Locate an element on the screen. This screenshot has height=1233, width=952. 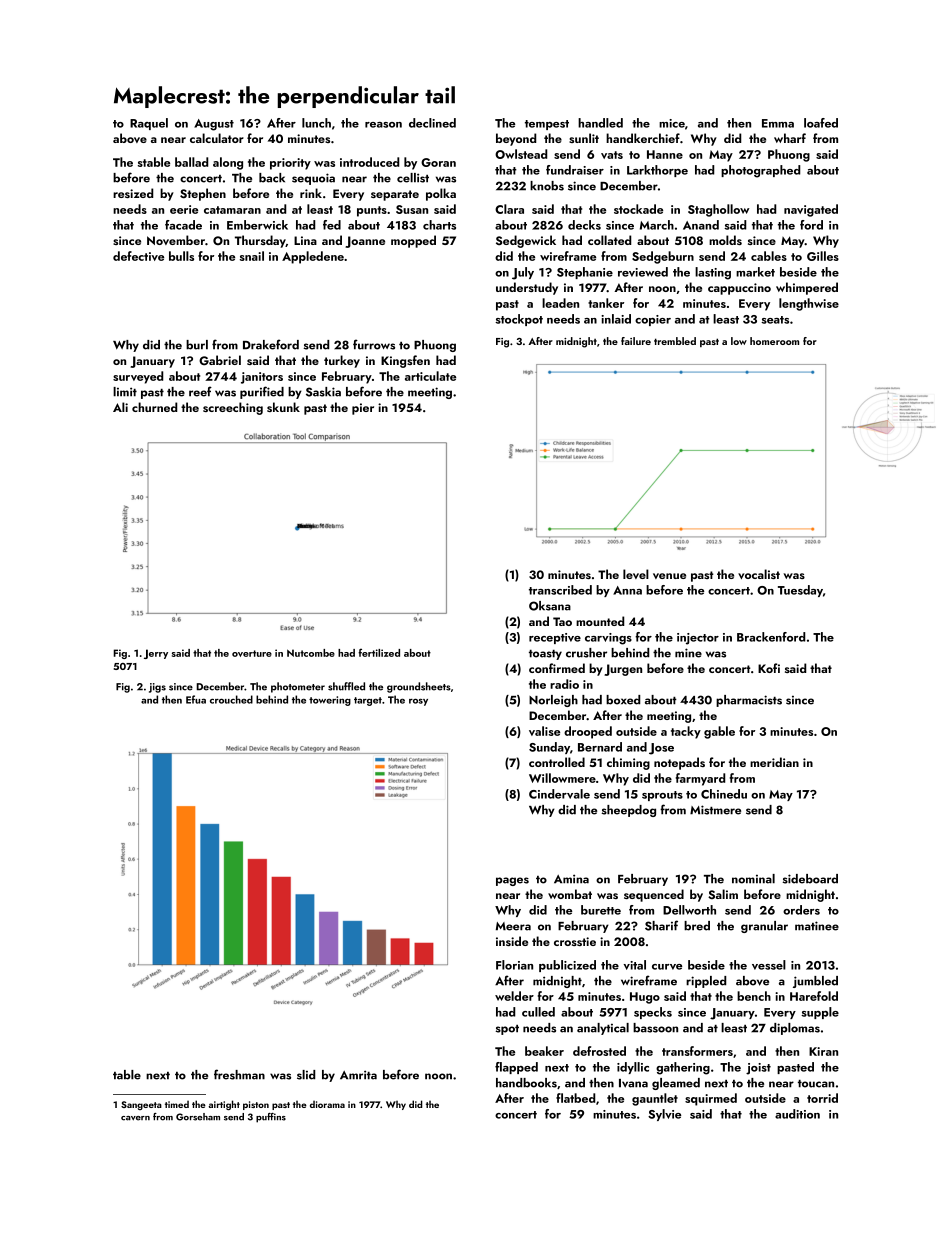
resized is located at coordinates (133, 193).
